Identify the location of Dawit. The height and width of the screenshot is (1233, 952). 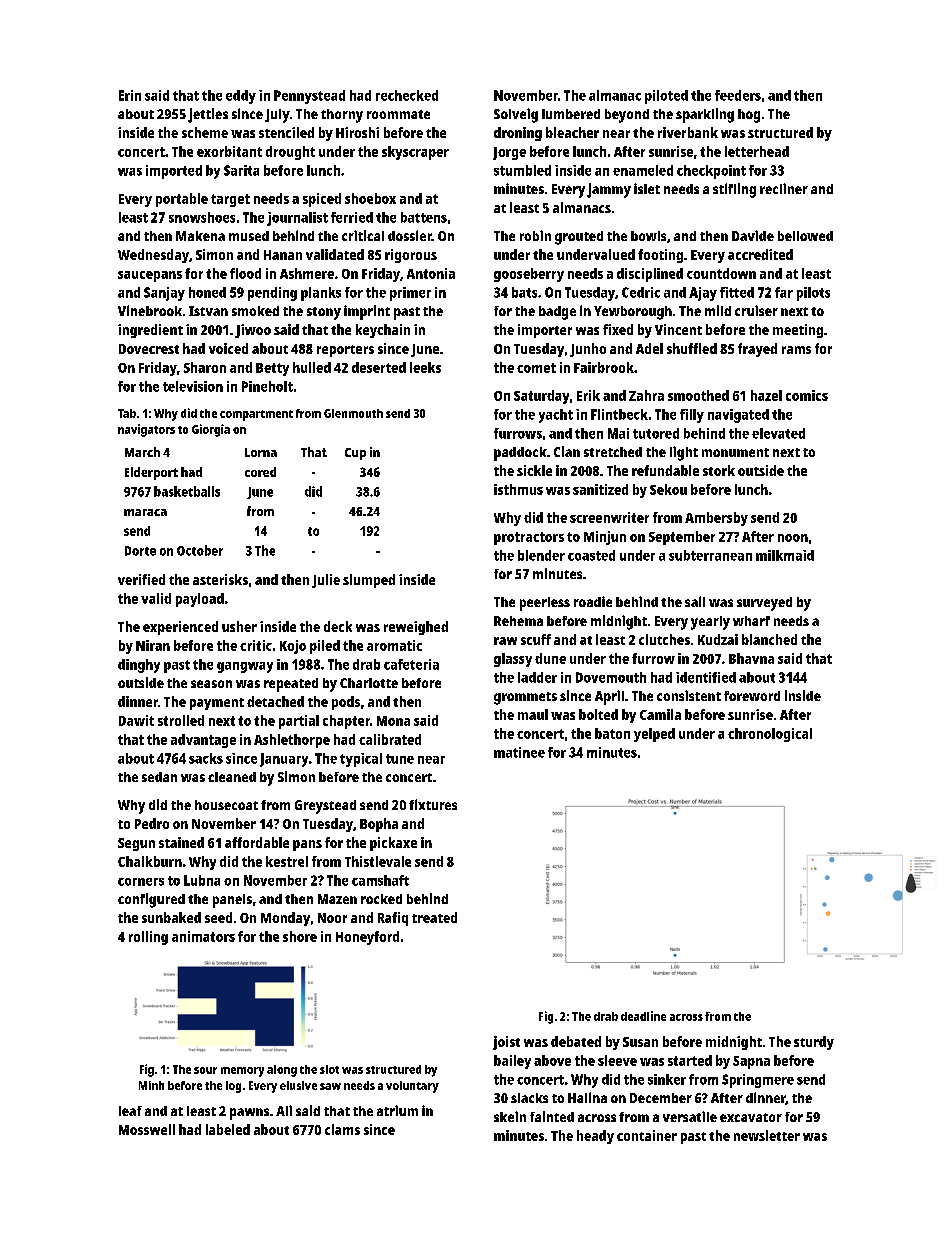
(136, 720).
